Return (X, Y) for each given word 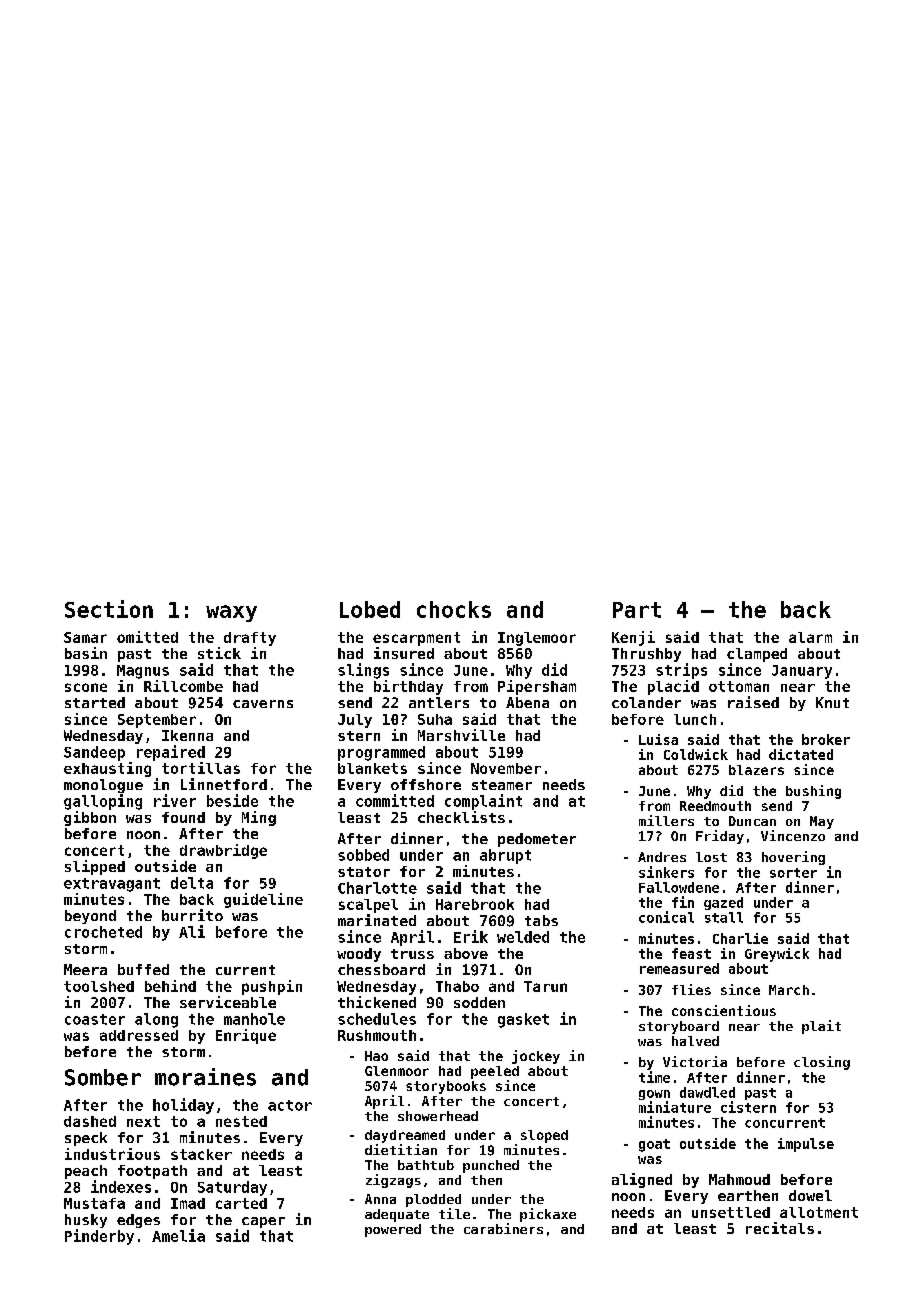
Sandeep (94, 753)
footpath (152, 1172)
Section (109, 609)
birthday (408, 687)
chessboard (381, 969)
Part (637, 610)
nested (241, 1121)
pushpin (272, 987)
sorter (793, 873)
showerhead (438, 1116)
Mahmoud (739, 1179)
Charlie (740, 938)
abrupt (505, 856)
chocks (454, 609)
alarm (810, 637)
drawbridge (223, 851)
